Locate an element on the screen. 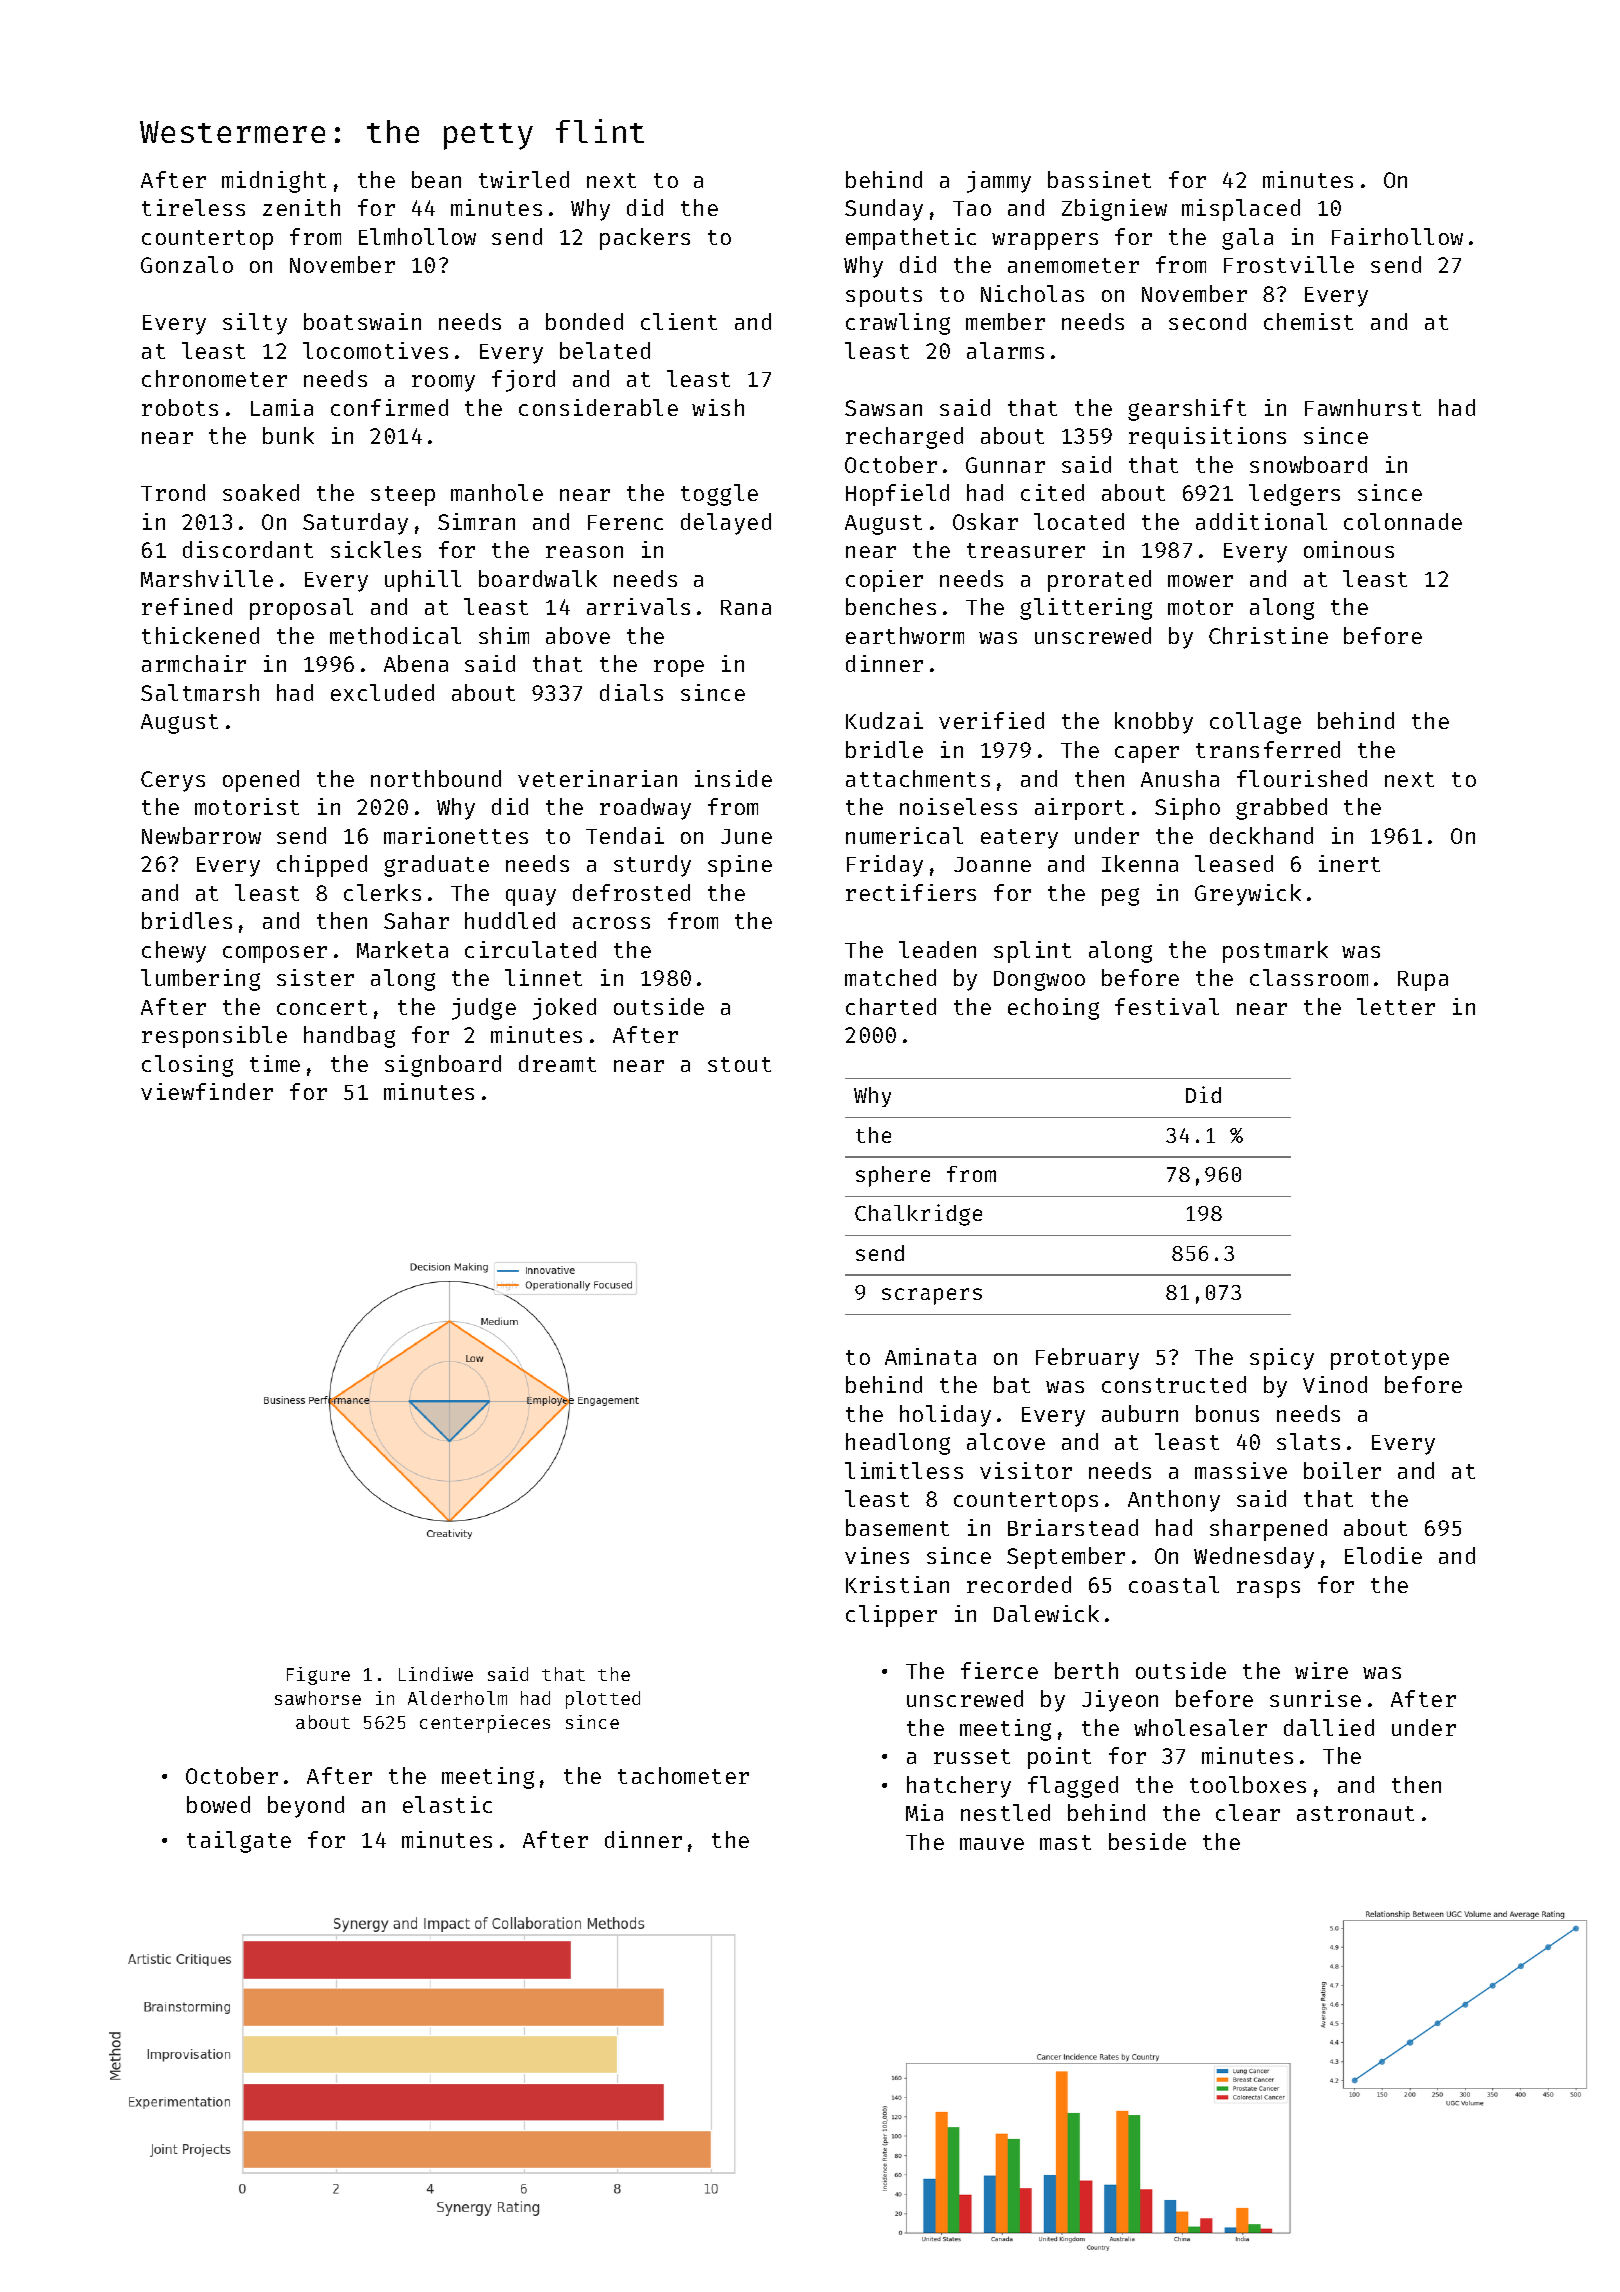 The width and height of the screenshot is (1620, 2292). Vinod is located at coordinates (1335, 1384).
